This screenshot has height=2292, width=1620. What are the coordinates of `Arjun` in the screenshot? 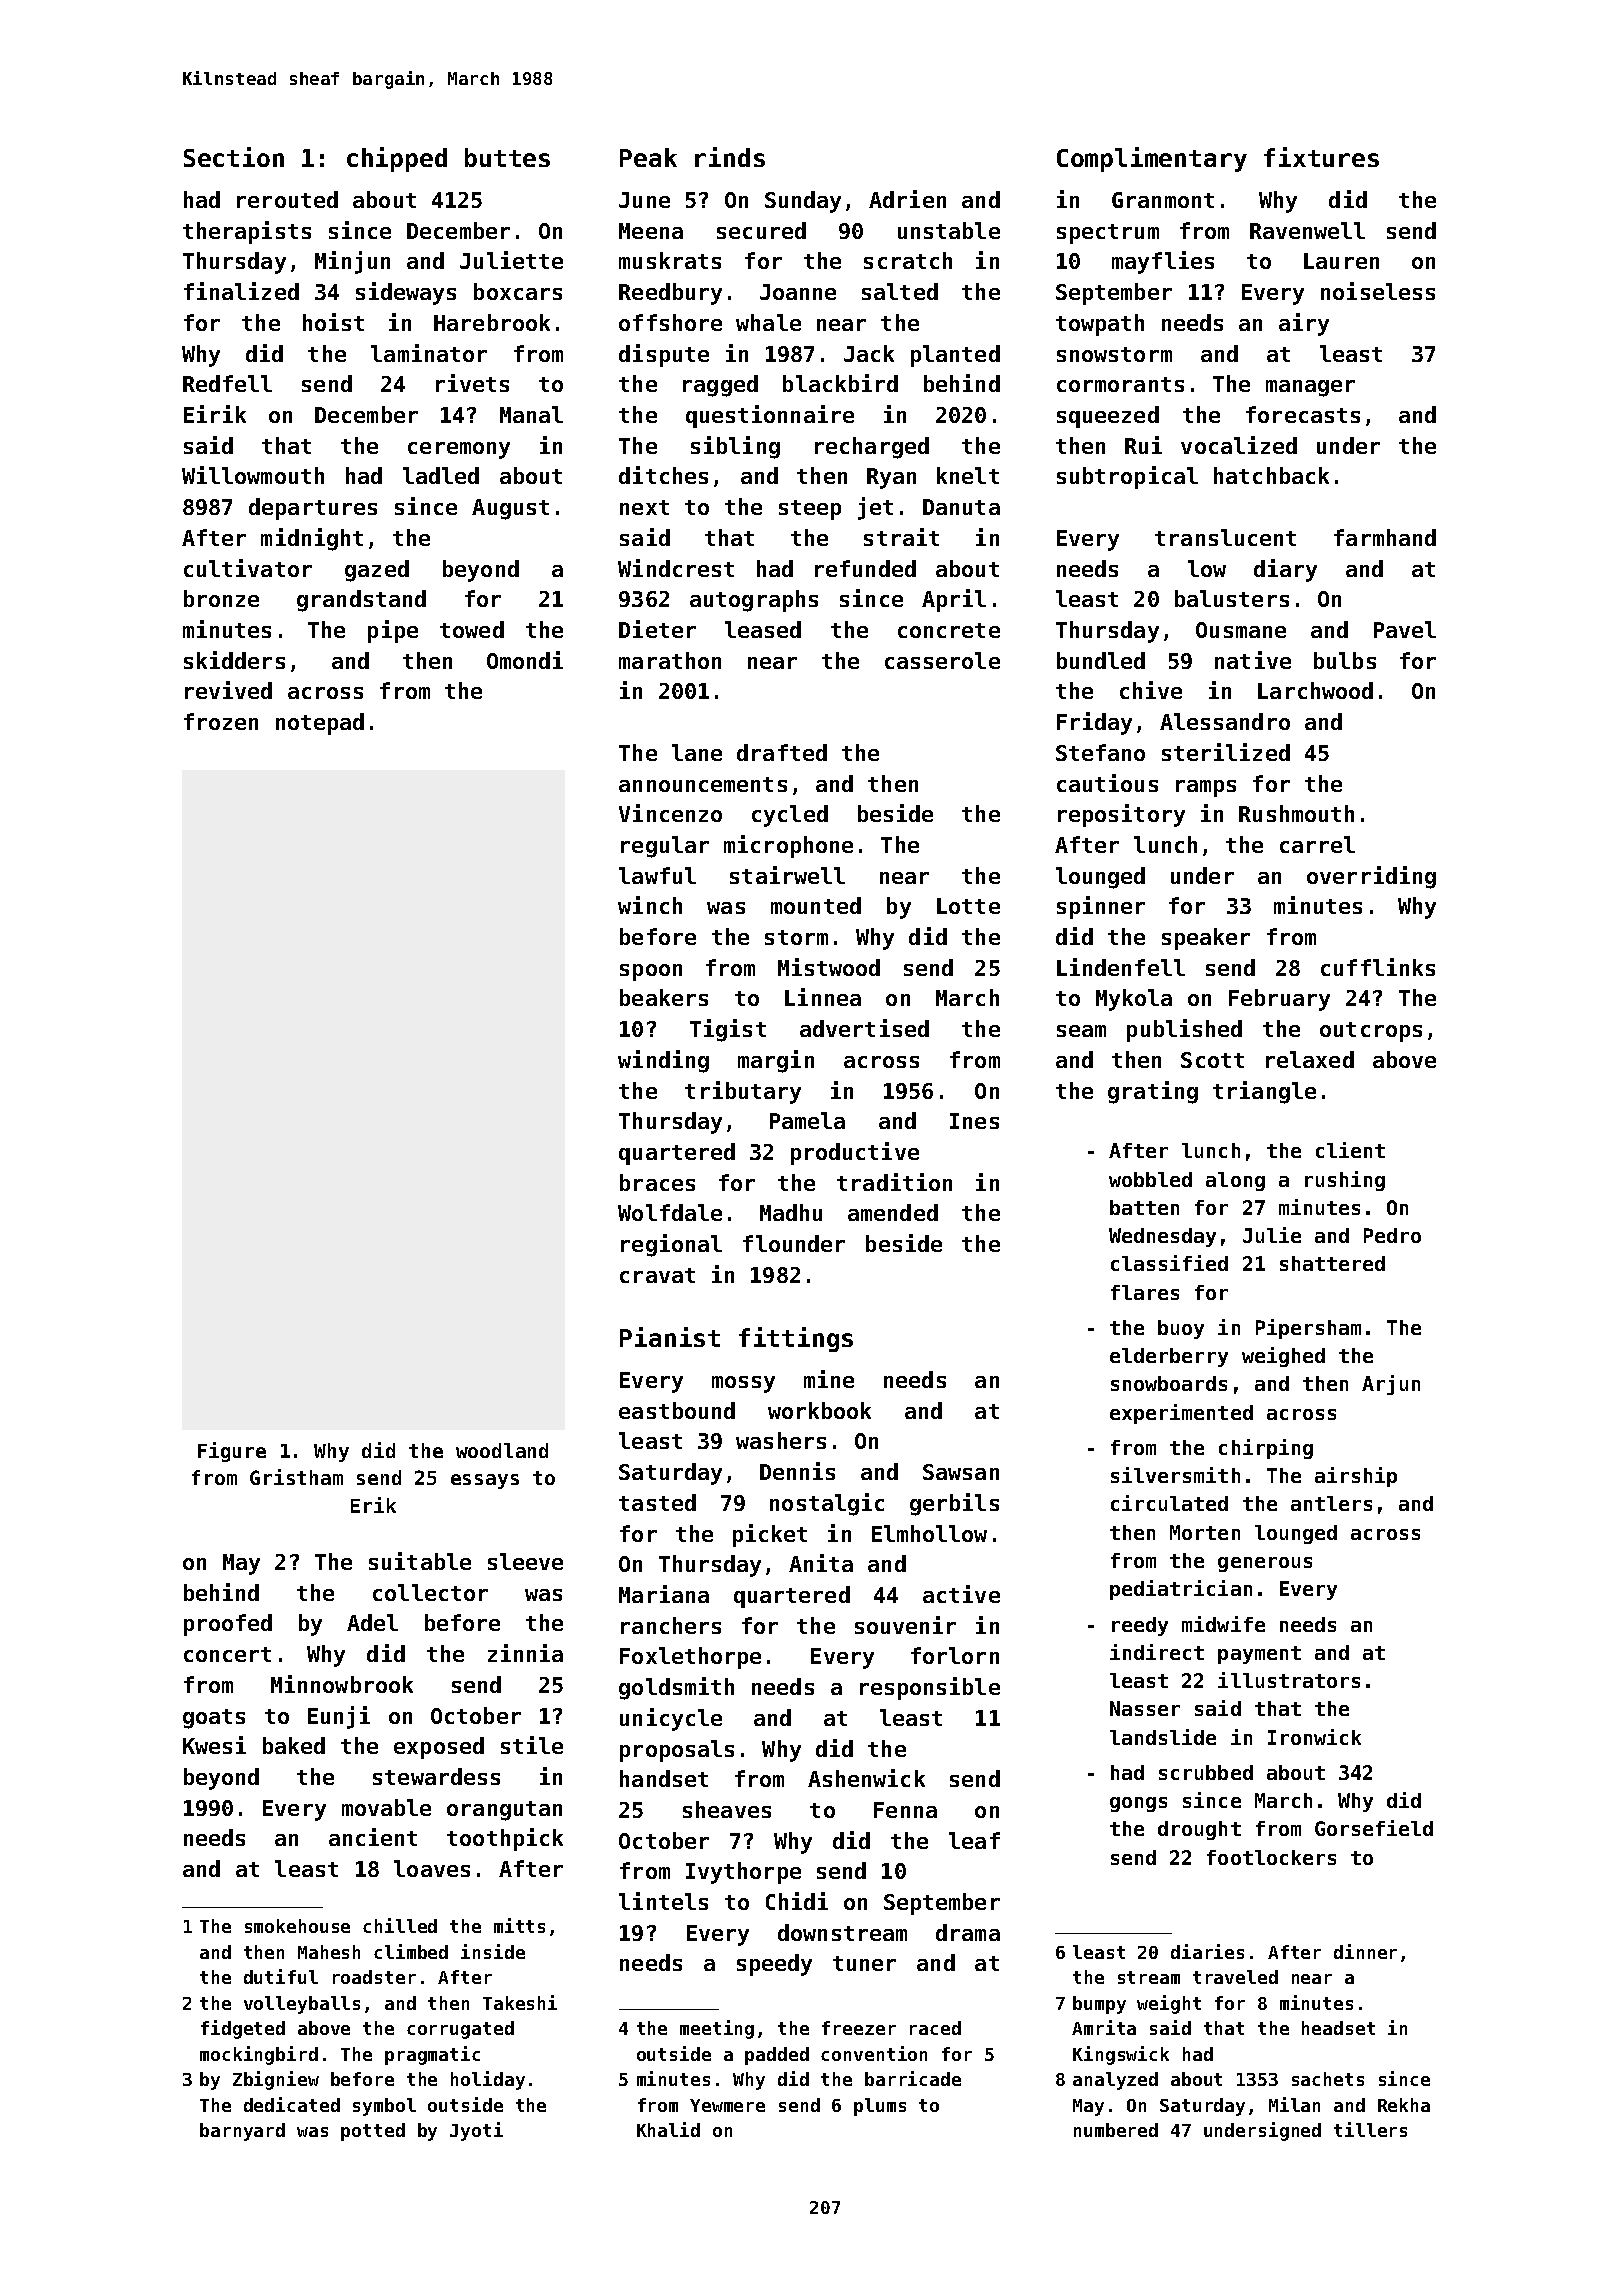 It's located at (1391, 1385).
